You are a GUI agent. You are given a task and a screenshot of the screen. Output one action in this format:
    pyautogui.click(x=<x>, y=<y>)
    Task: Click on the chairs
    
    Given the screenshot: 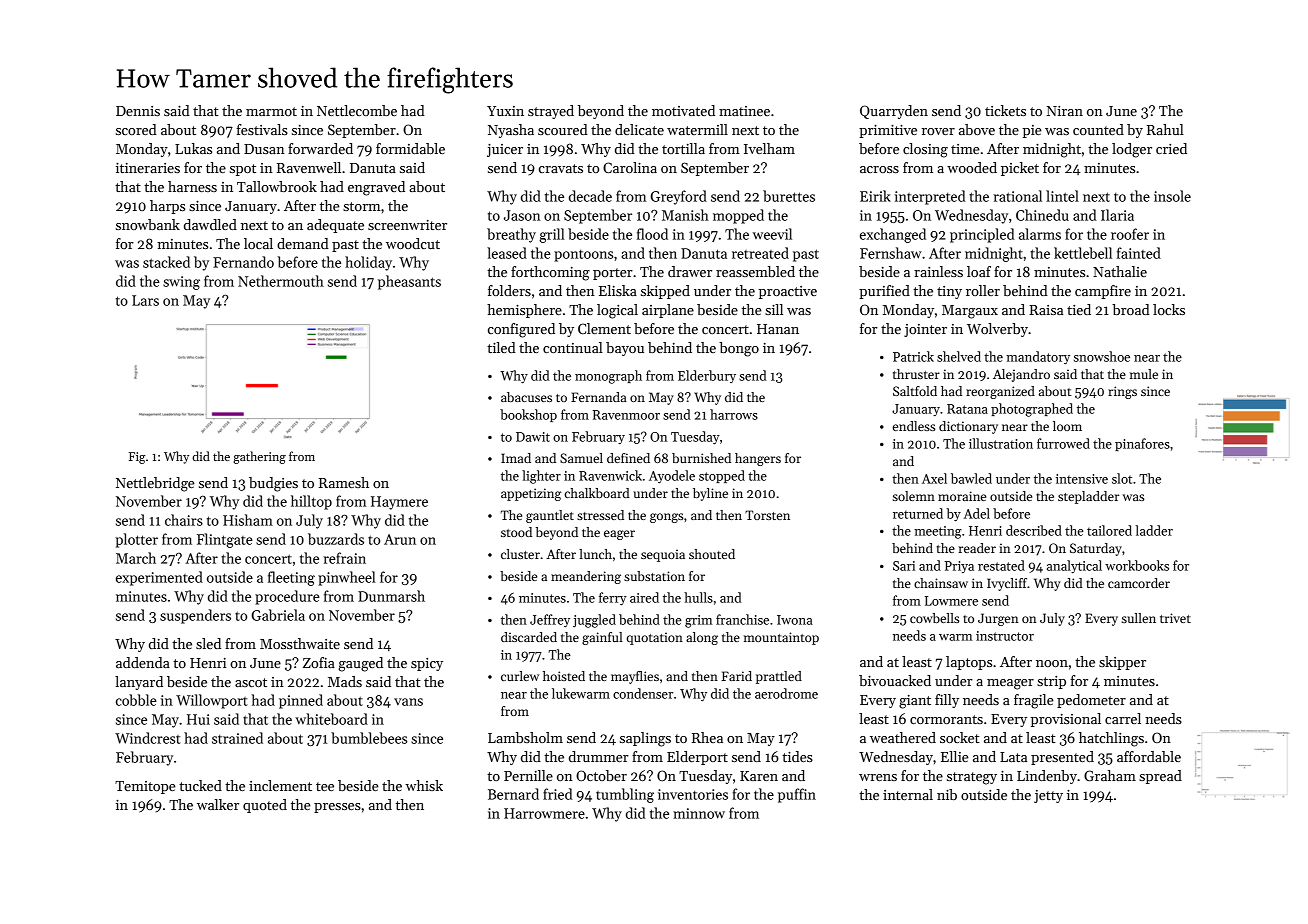 What is the action you would take?
    pyautogui.click(x=184, y=520)
